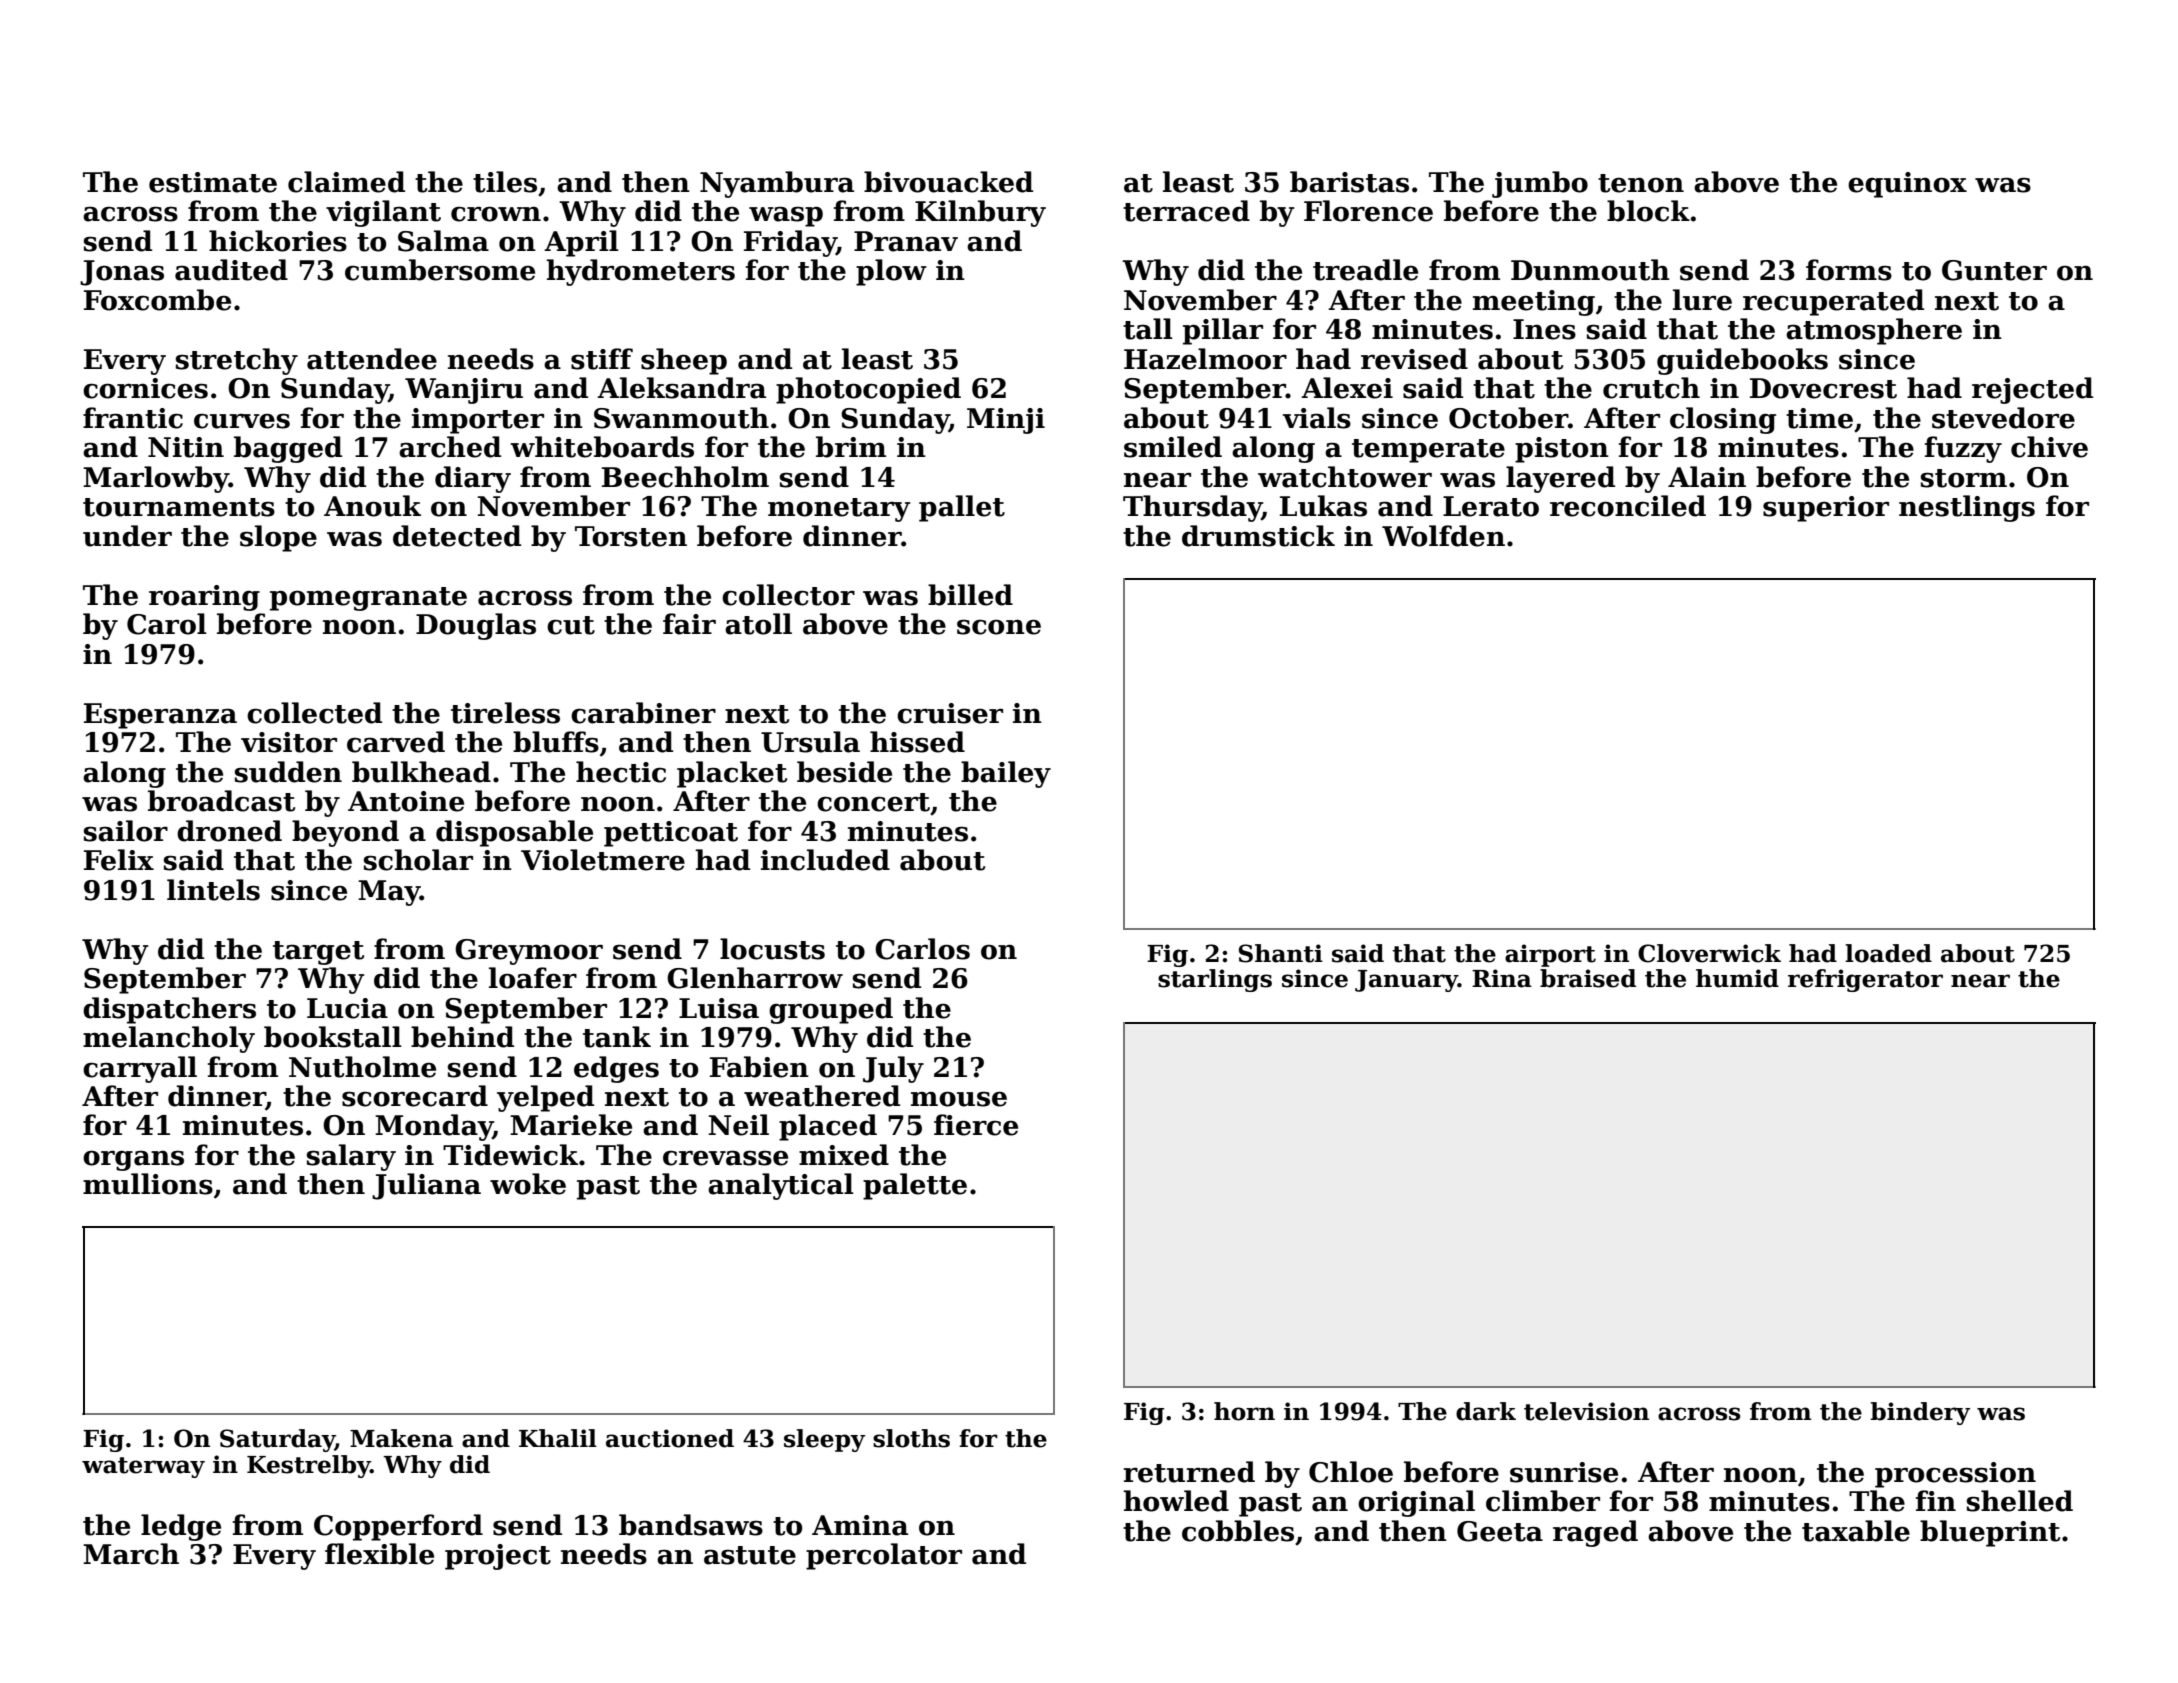 Image resolution: width=2178 pixels, height=1683 pixels. I want to click on sailor, so click(126, 831).
